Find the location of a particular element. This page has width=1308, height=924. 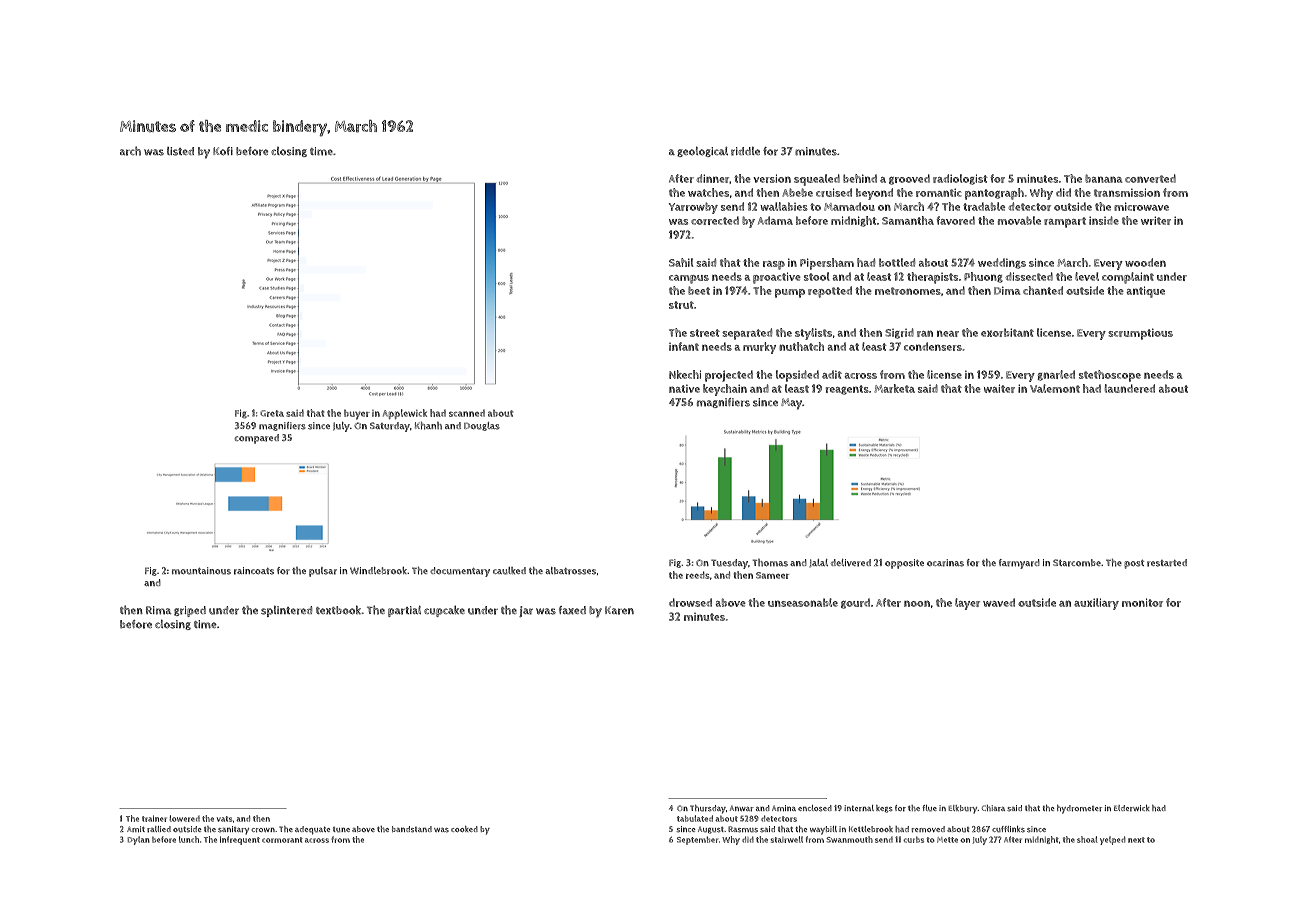

Sahil is located at coordinates (681, 262).
